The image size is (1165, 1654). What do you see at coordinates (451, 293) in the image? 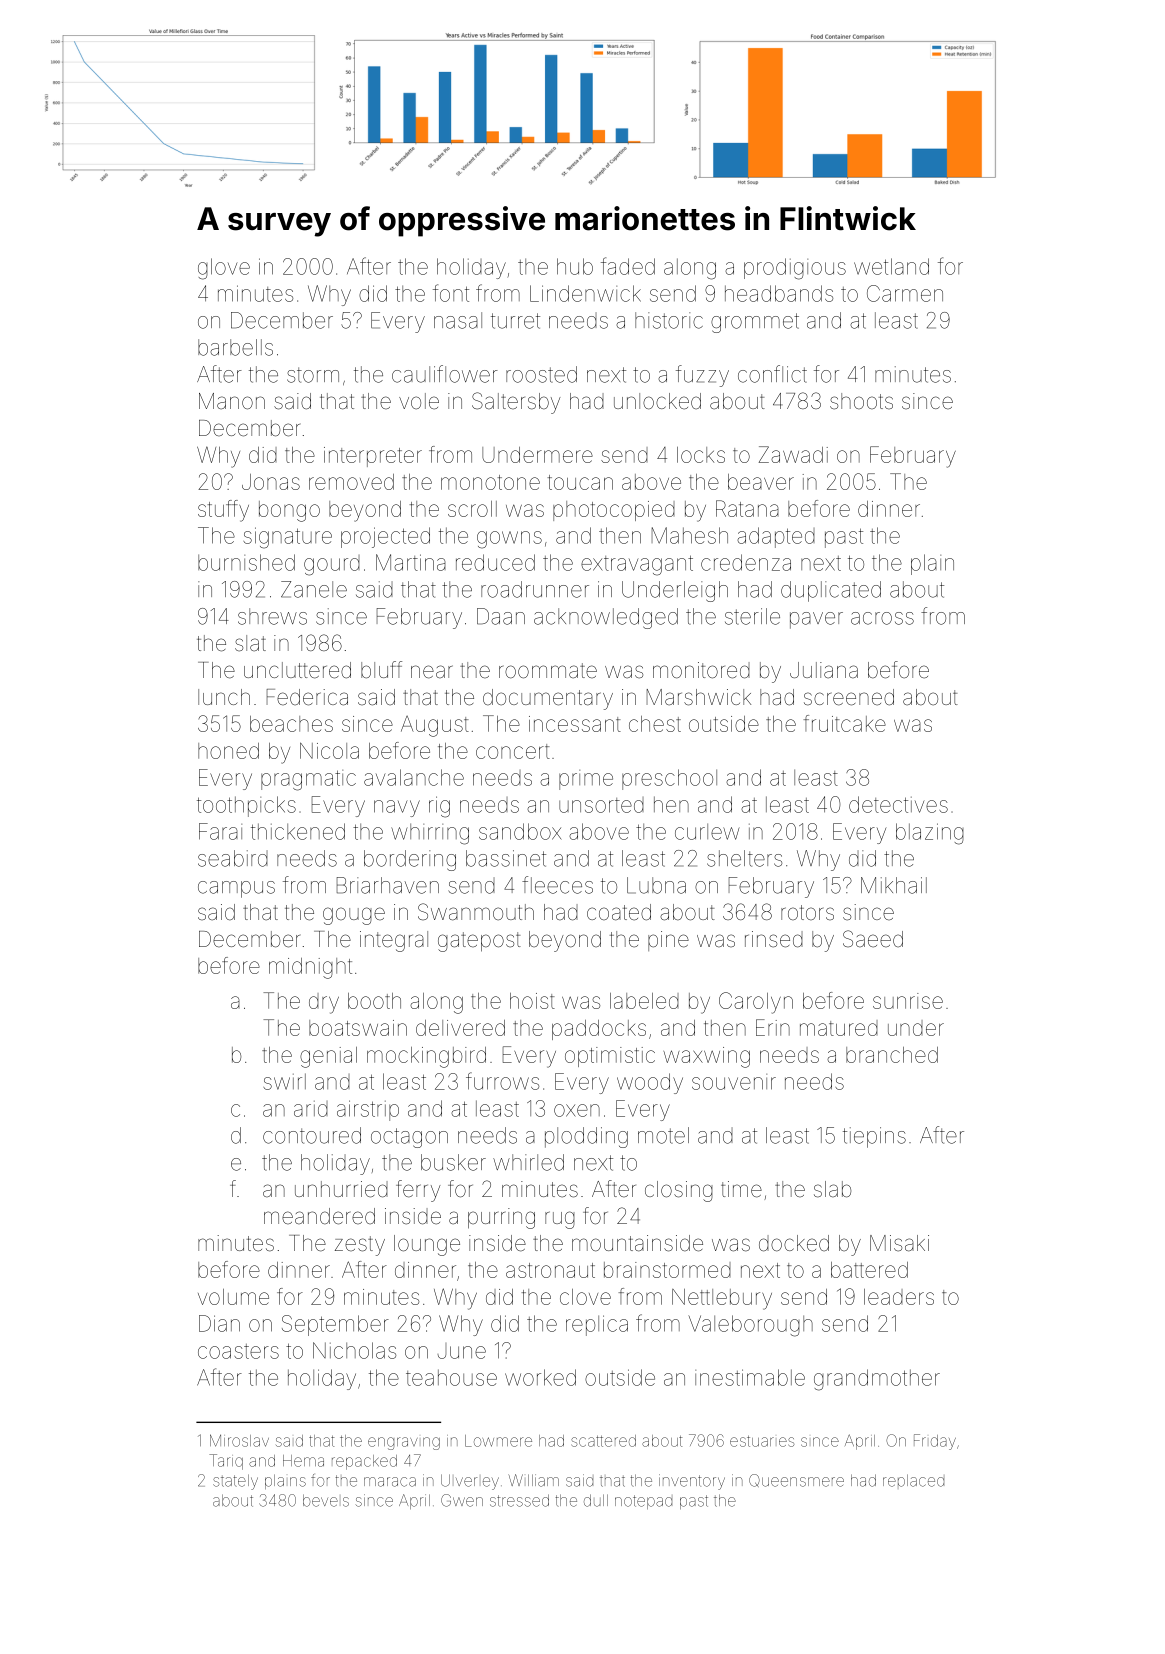
I see `font` at bounding box center [451, 293].
